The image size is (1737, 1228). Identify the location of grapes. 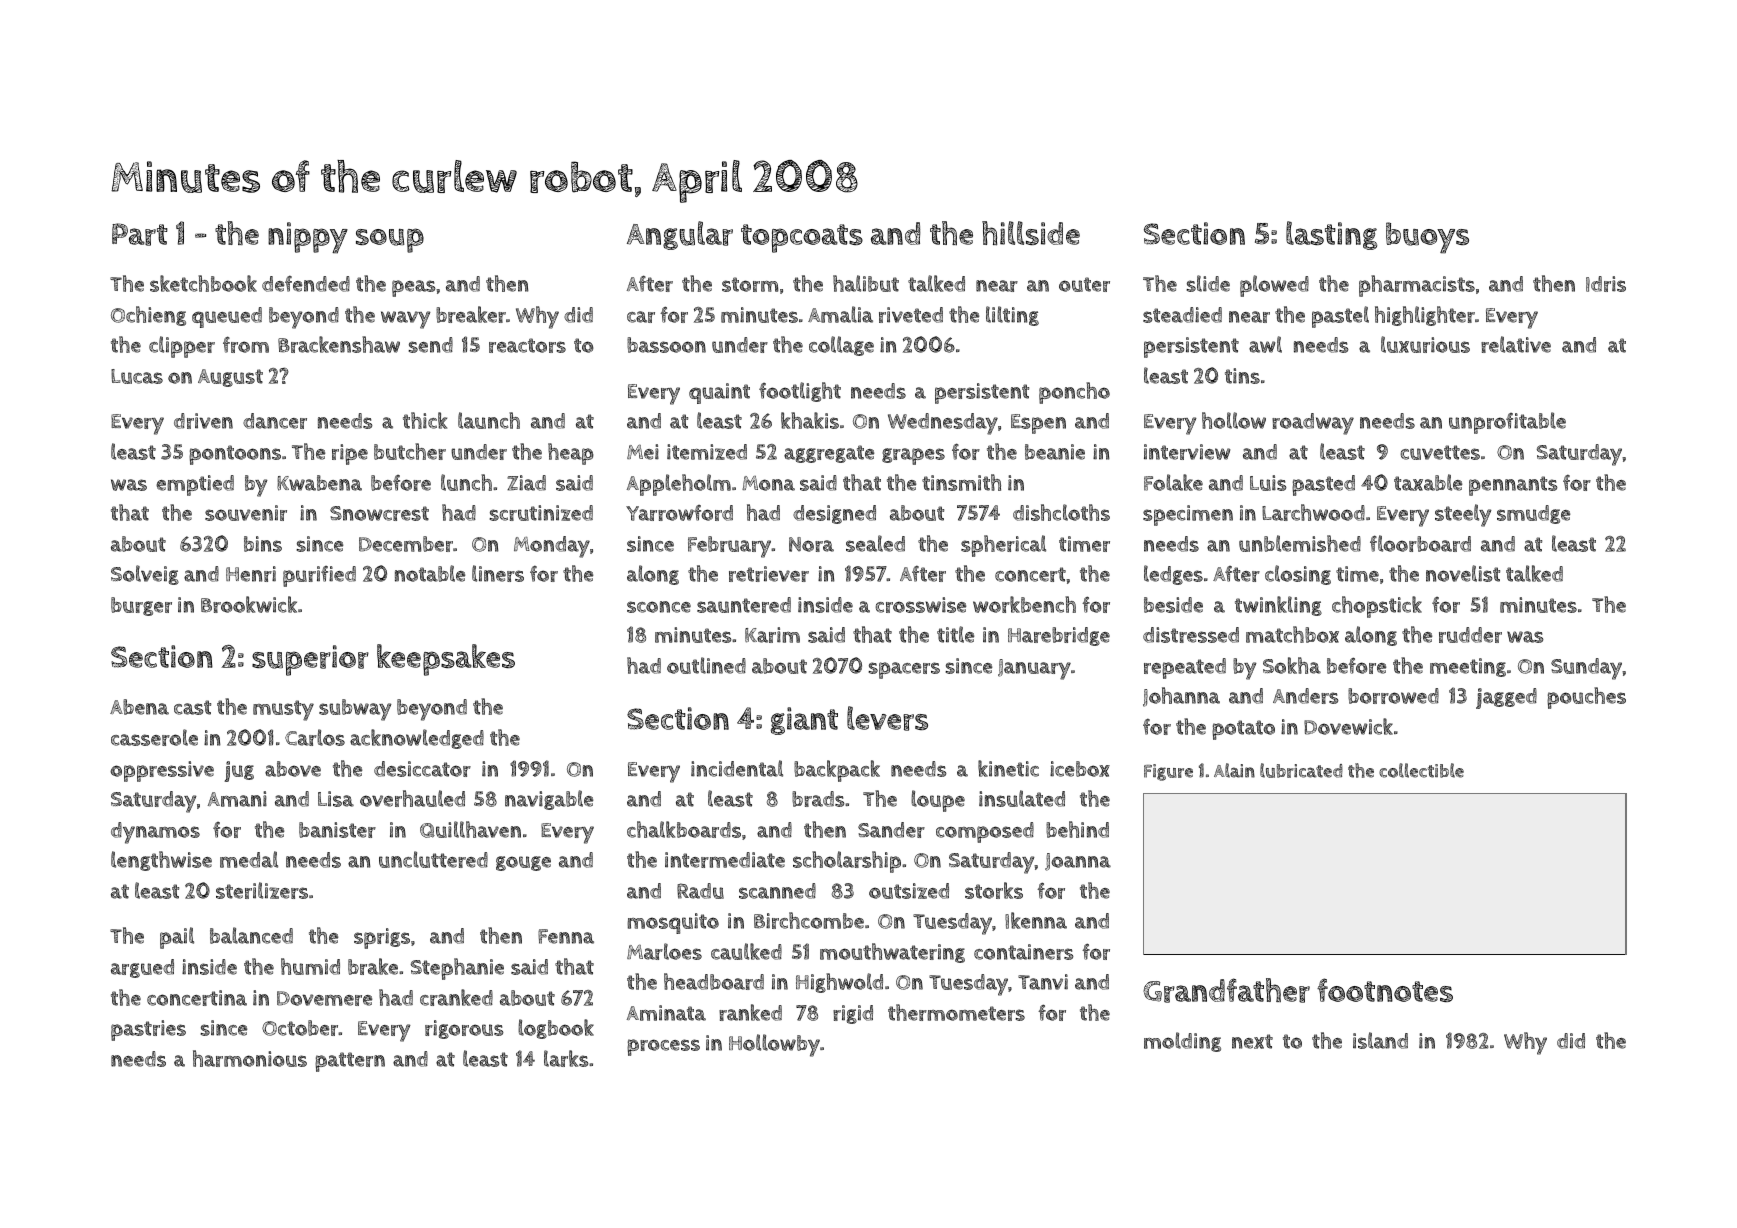
(913, 456).
